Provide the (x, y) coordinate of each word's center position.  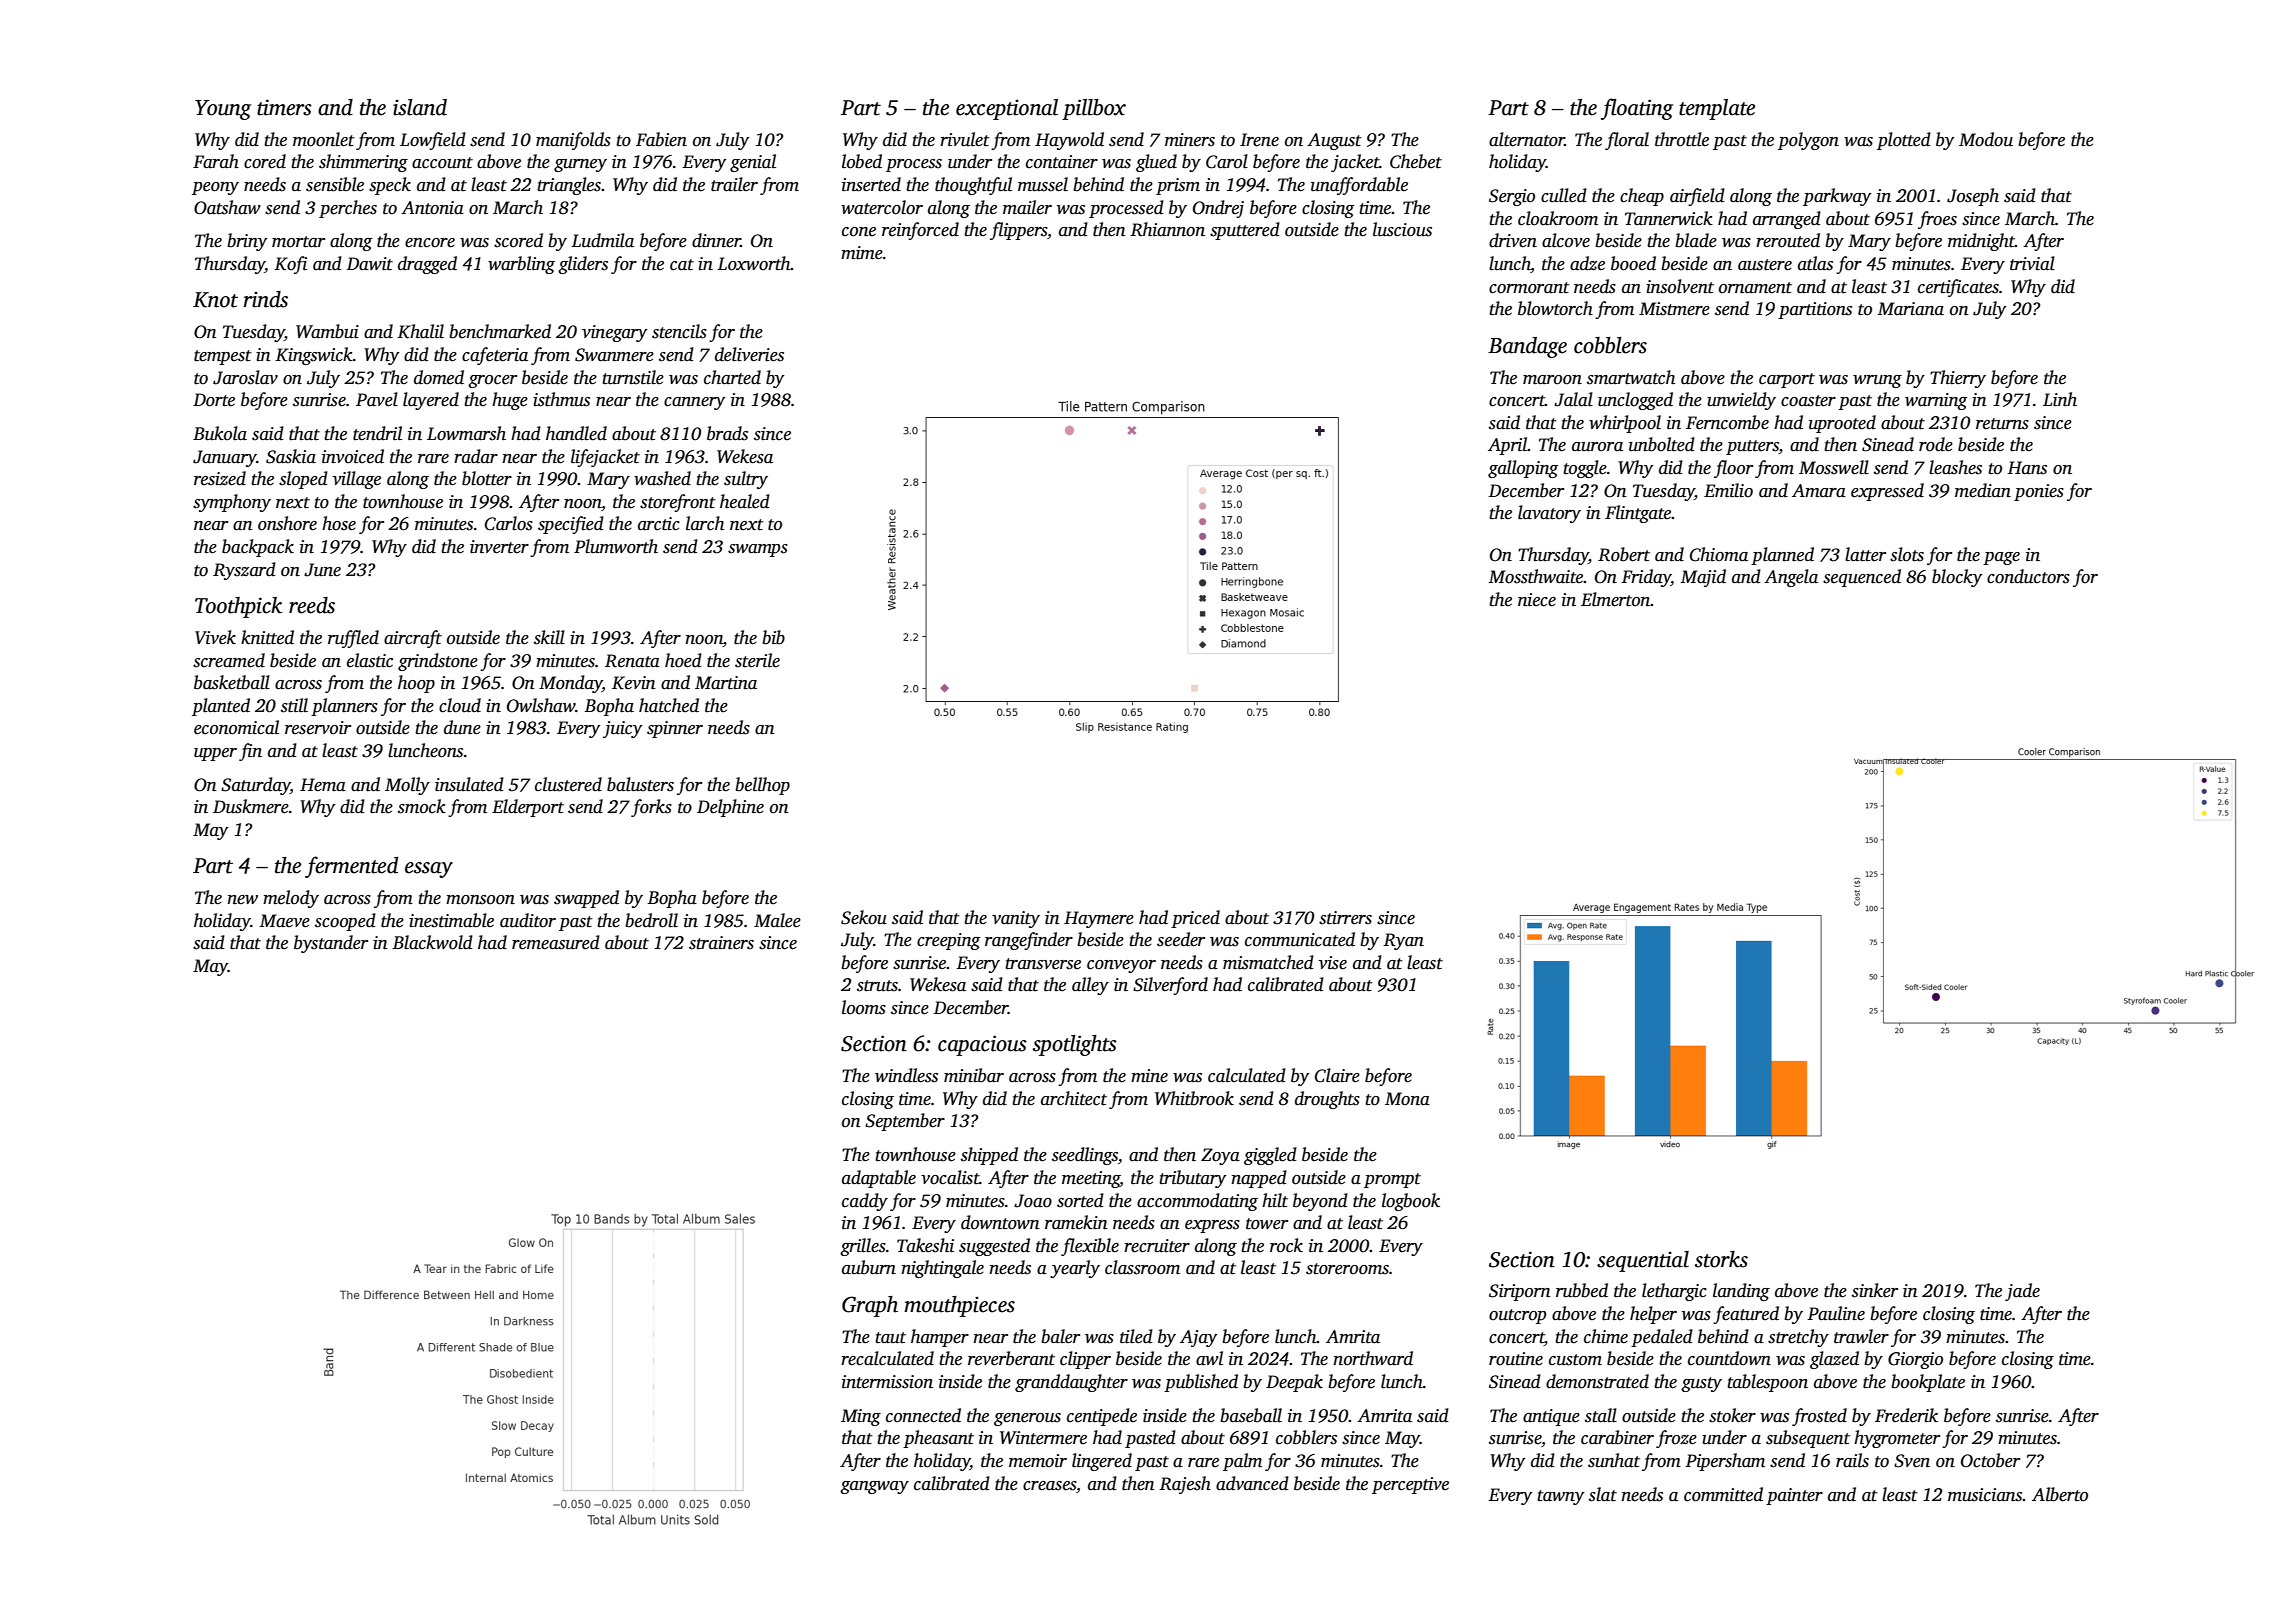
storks (1721, 1259)
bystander (331, 944)
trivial (2032, 263)
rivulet (965, 139)
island (420, 107)
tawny (1560, 1497)
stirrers (1345, 918)
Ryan (1403, 941)
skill (549, 637)
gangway (874, 1487)
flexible (1090, 1247)
